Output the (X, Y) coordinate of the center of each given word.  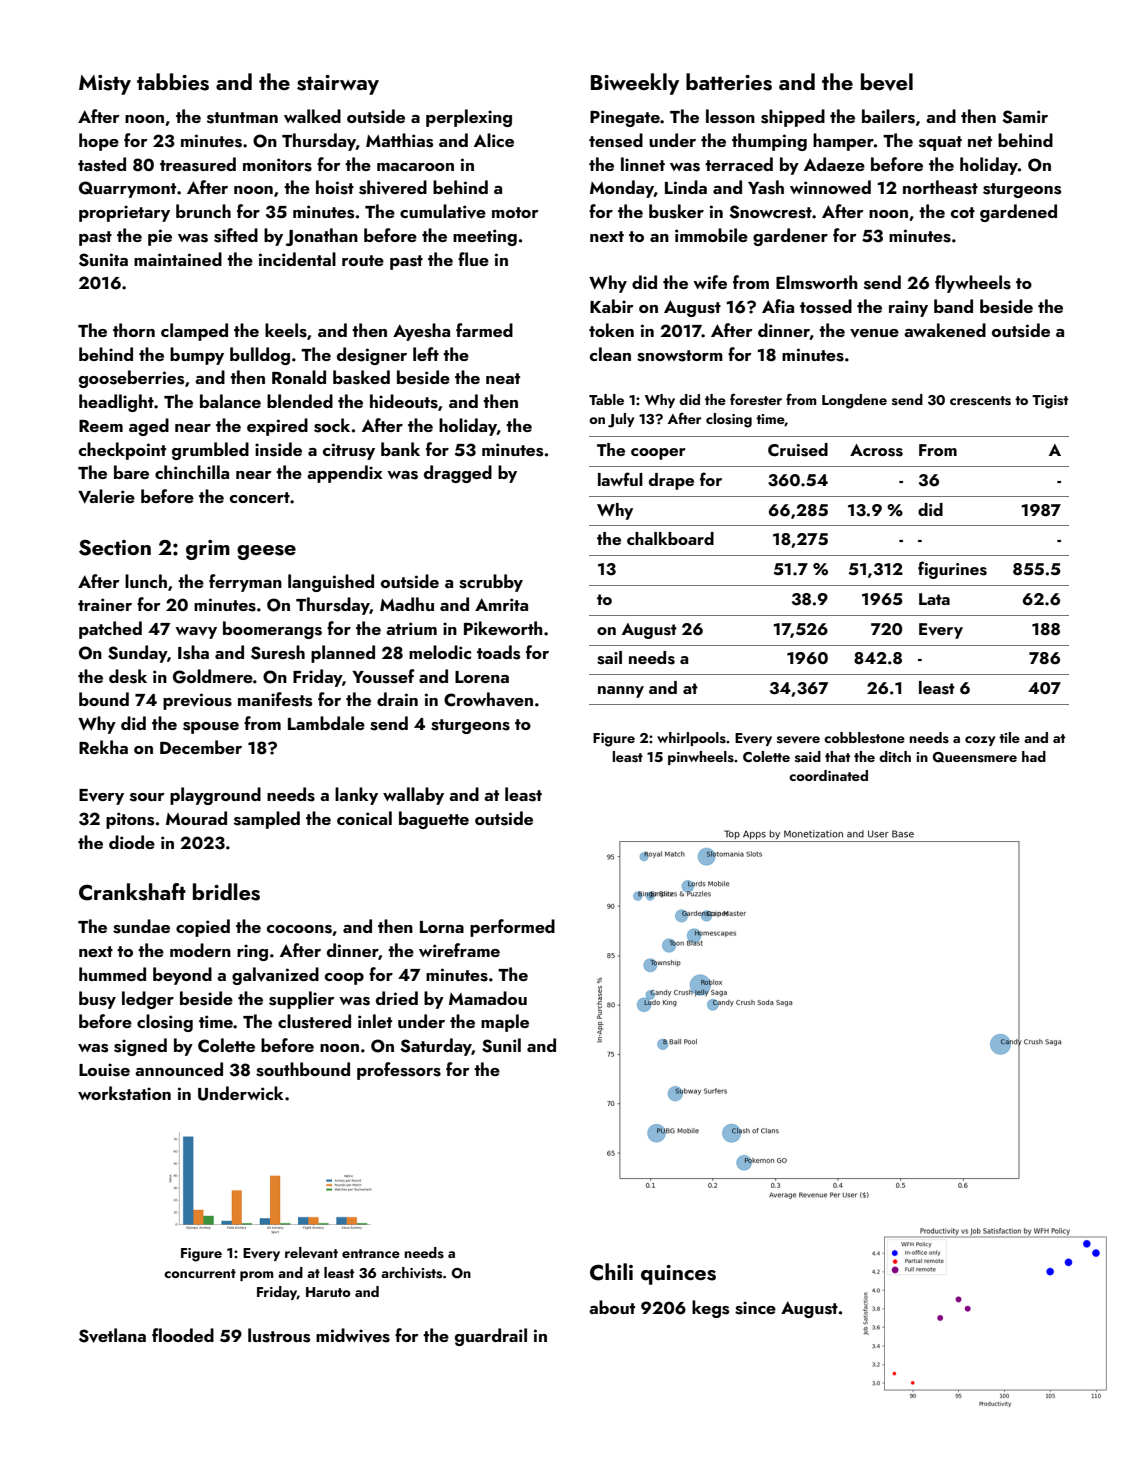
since (755, 1308)
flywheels (973, 284)
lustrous (279, 1335)
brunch (203, 211)
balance (230, 401)
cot (963, 212)
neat (503, 378)
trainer (105, 604)
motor (515, 212)
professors (399, 1071)
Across (876, 450)
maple (505, 1023)
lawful (620, 479)
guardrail (491, 1337)
